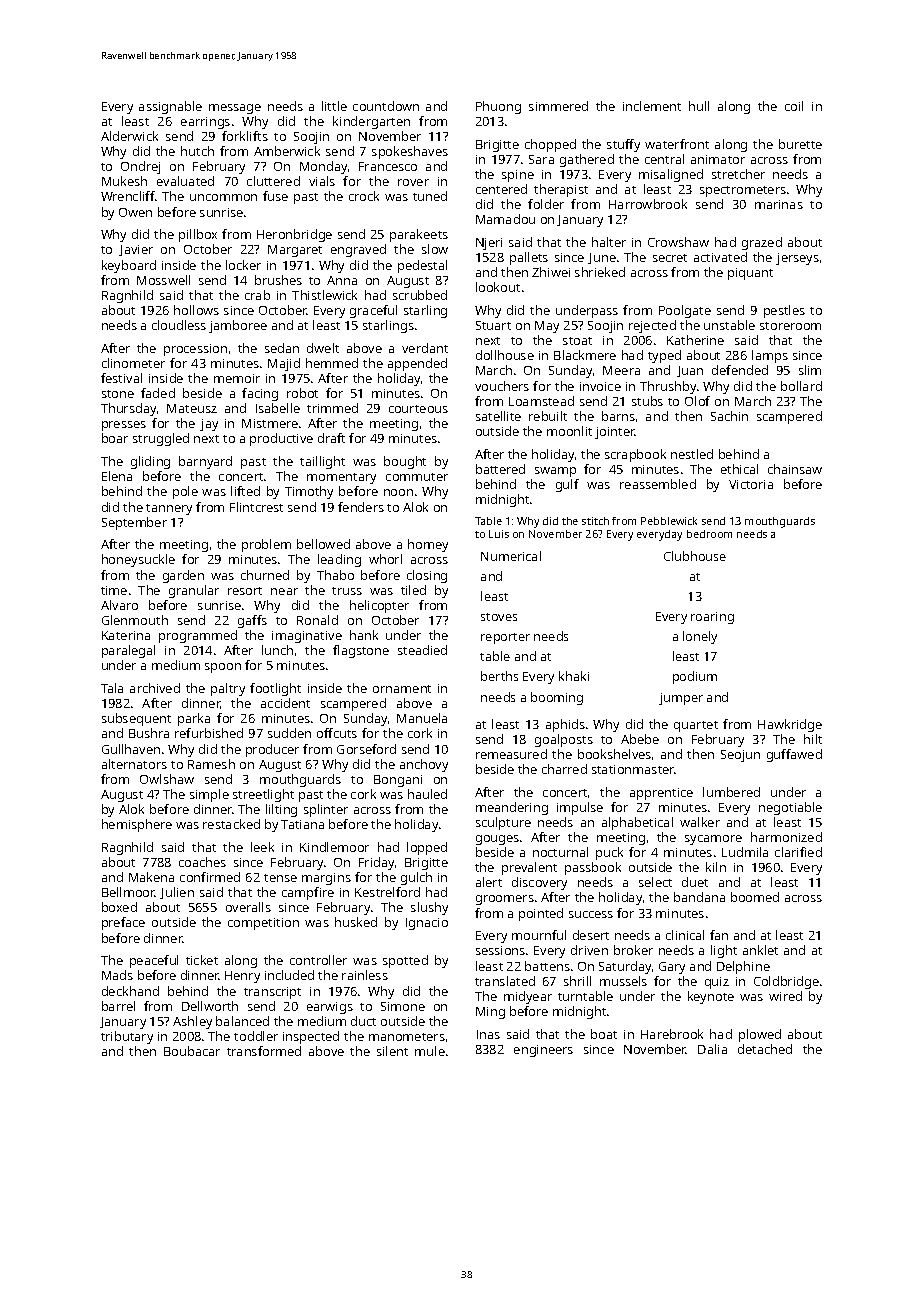 The height and width of the image is (1308, 924). What do you see at coordinates (248, 907) in the image?
I see `overalls` at bounding box center [248, 907].
